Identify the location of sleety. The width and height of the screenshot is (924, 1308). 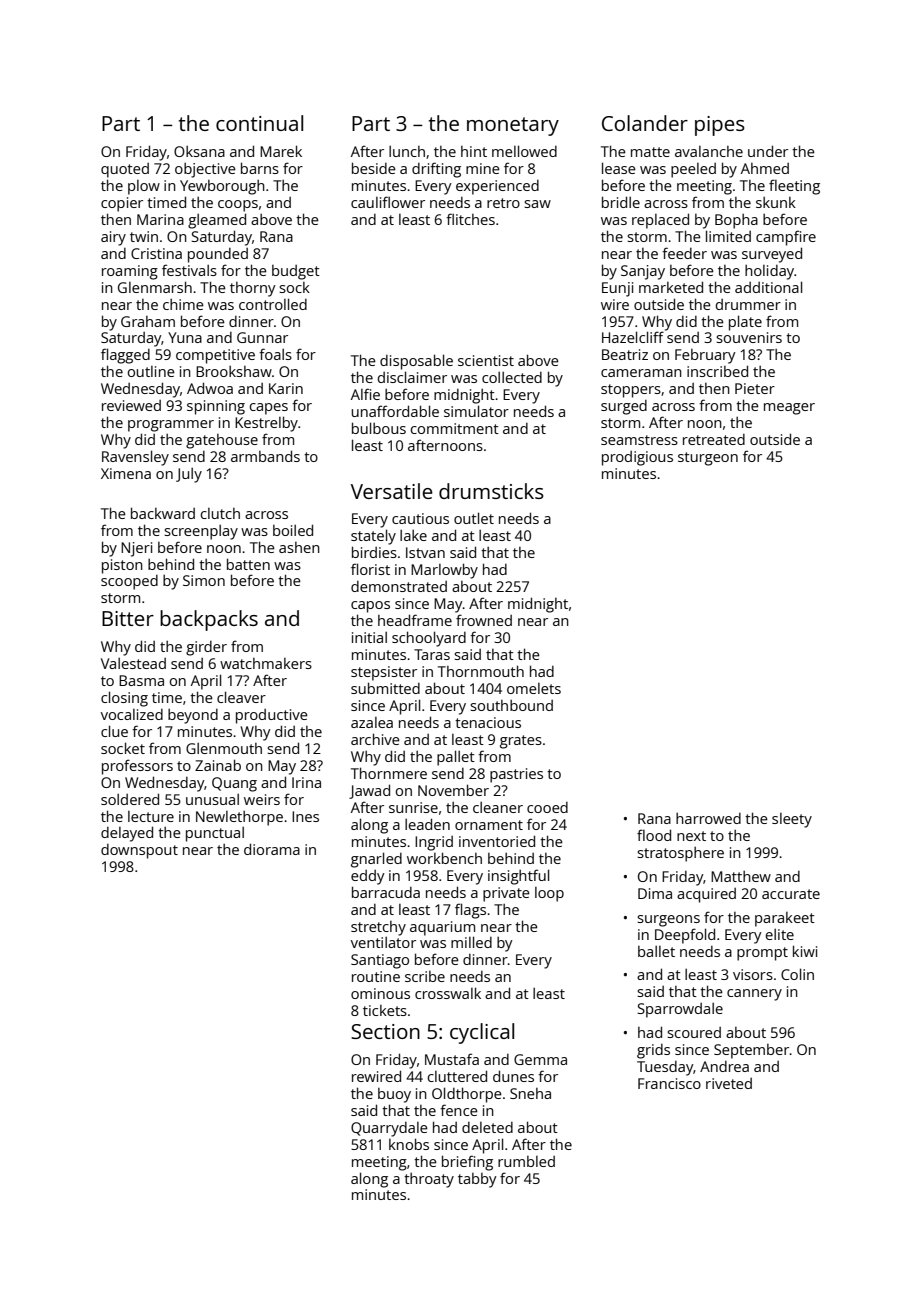
(792, 820).
